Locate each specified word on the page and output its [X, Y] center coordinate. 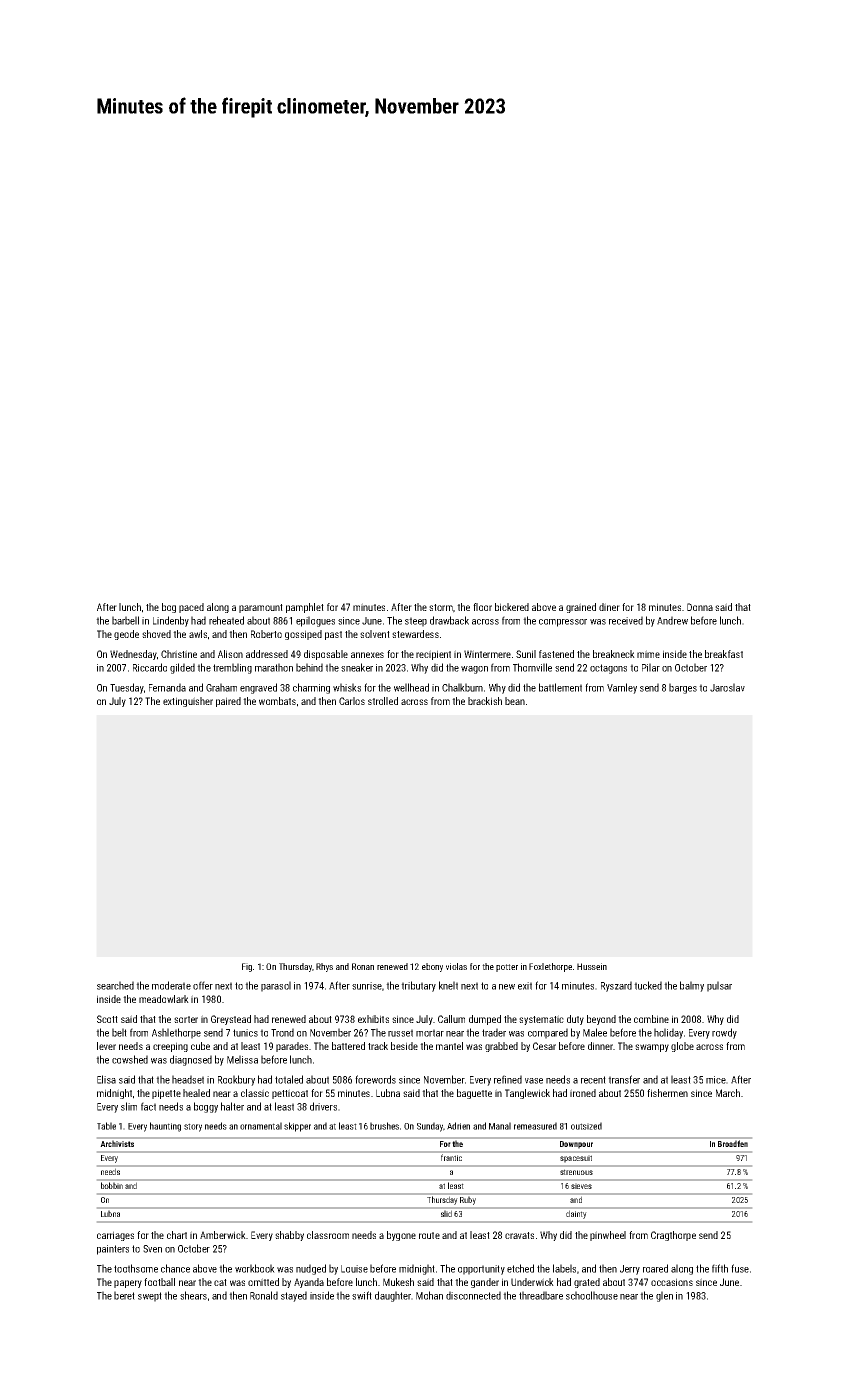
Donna [700, 607]
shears [193, 1295]
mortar [430, 1033]
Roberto [266, 634]
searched [115, 985]
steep [416, 622]
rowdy [724, 1033]
